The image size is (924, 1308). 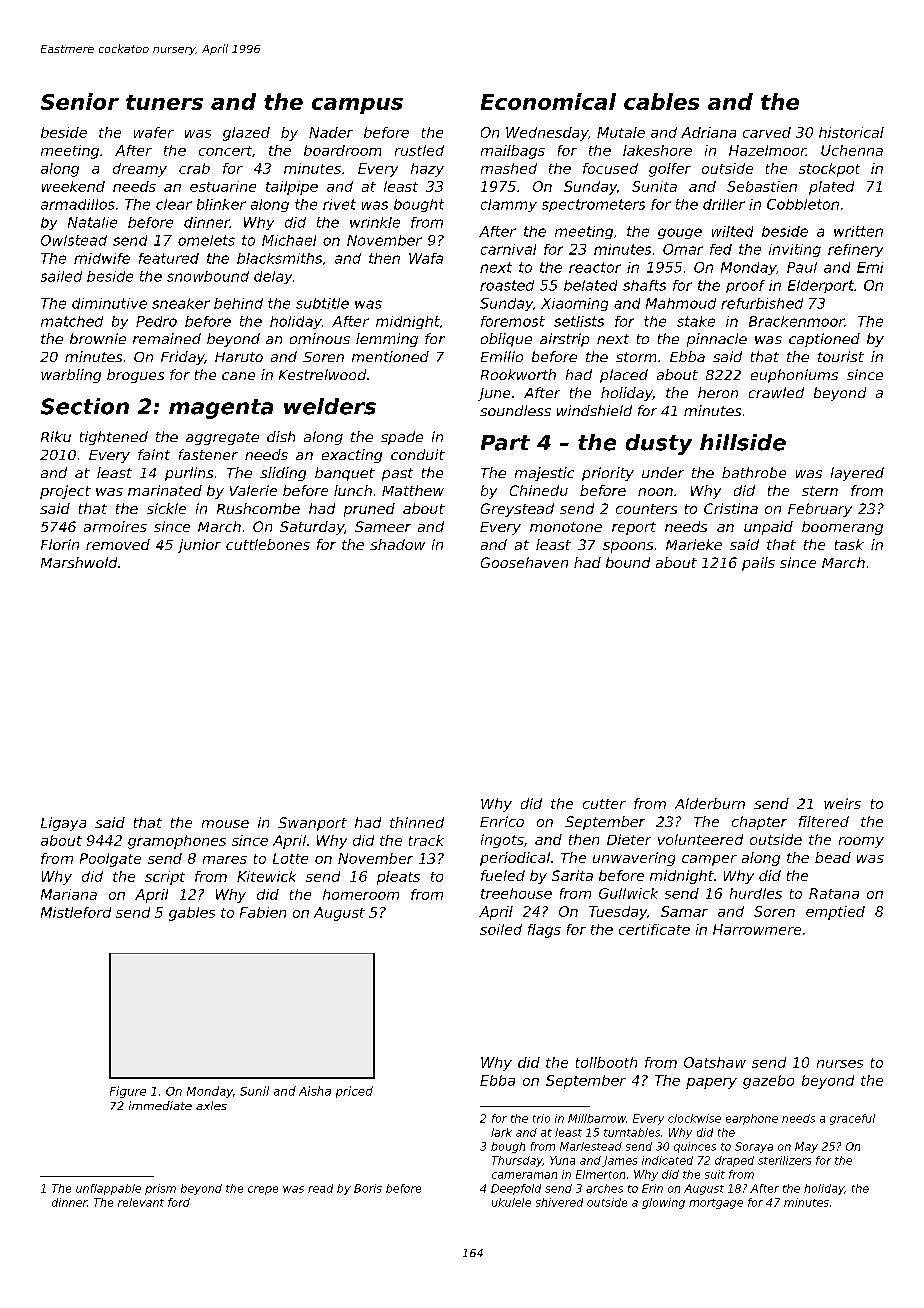 What do you see at coordinates (330, 406) in the screenshot?
I see `welders` at bounding box center [330, 406].
